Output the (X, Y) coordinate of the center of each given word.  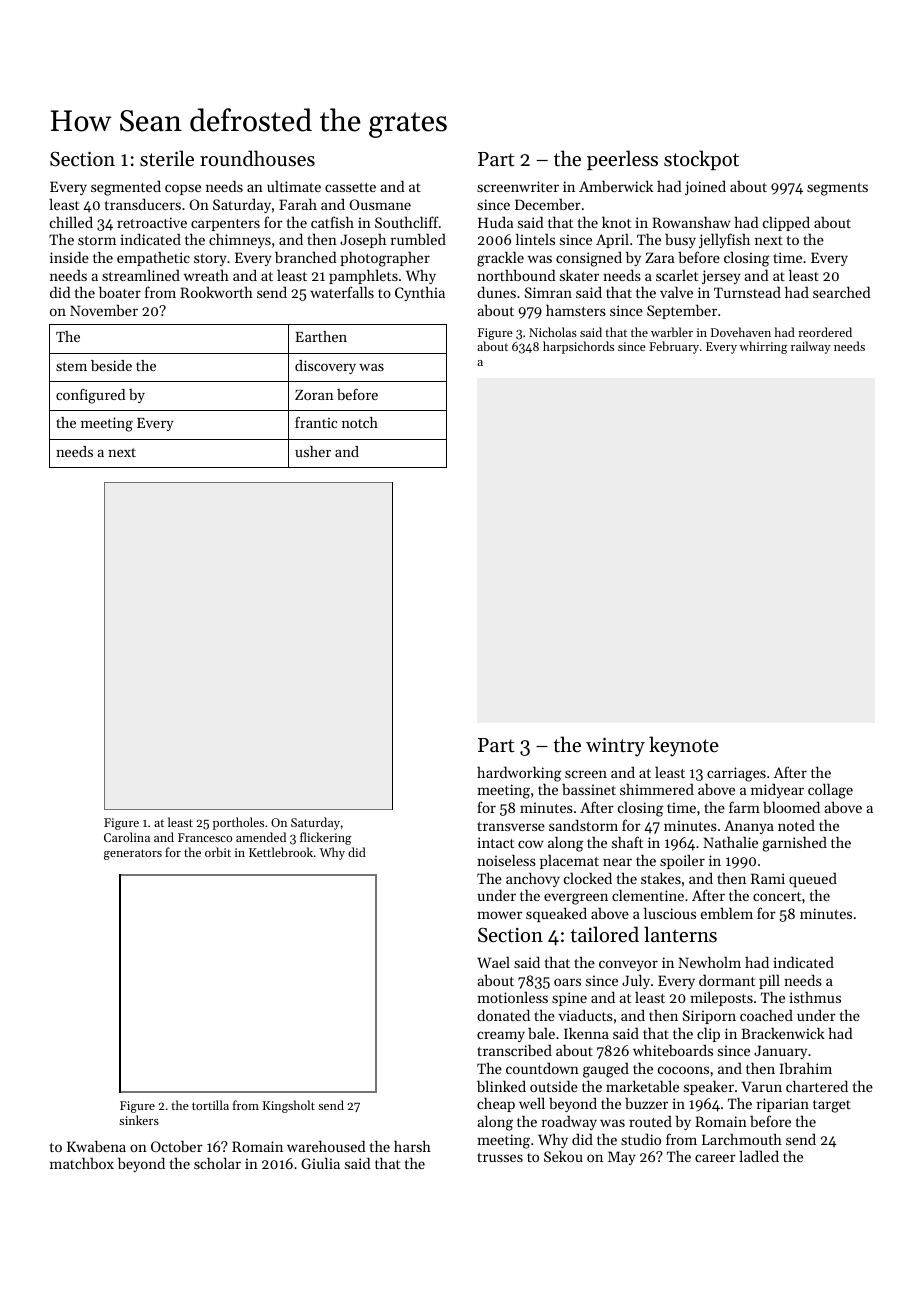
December (548, 204)
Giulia (320, 1163)
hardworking (519, 774)
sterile (167, 158)
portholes (238, 823)
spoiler (682, 861)
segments (837, 189)
